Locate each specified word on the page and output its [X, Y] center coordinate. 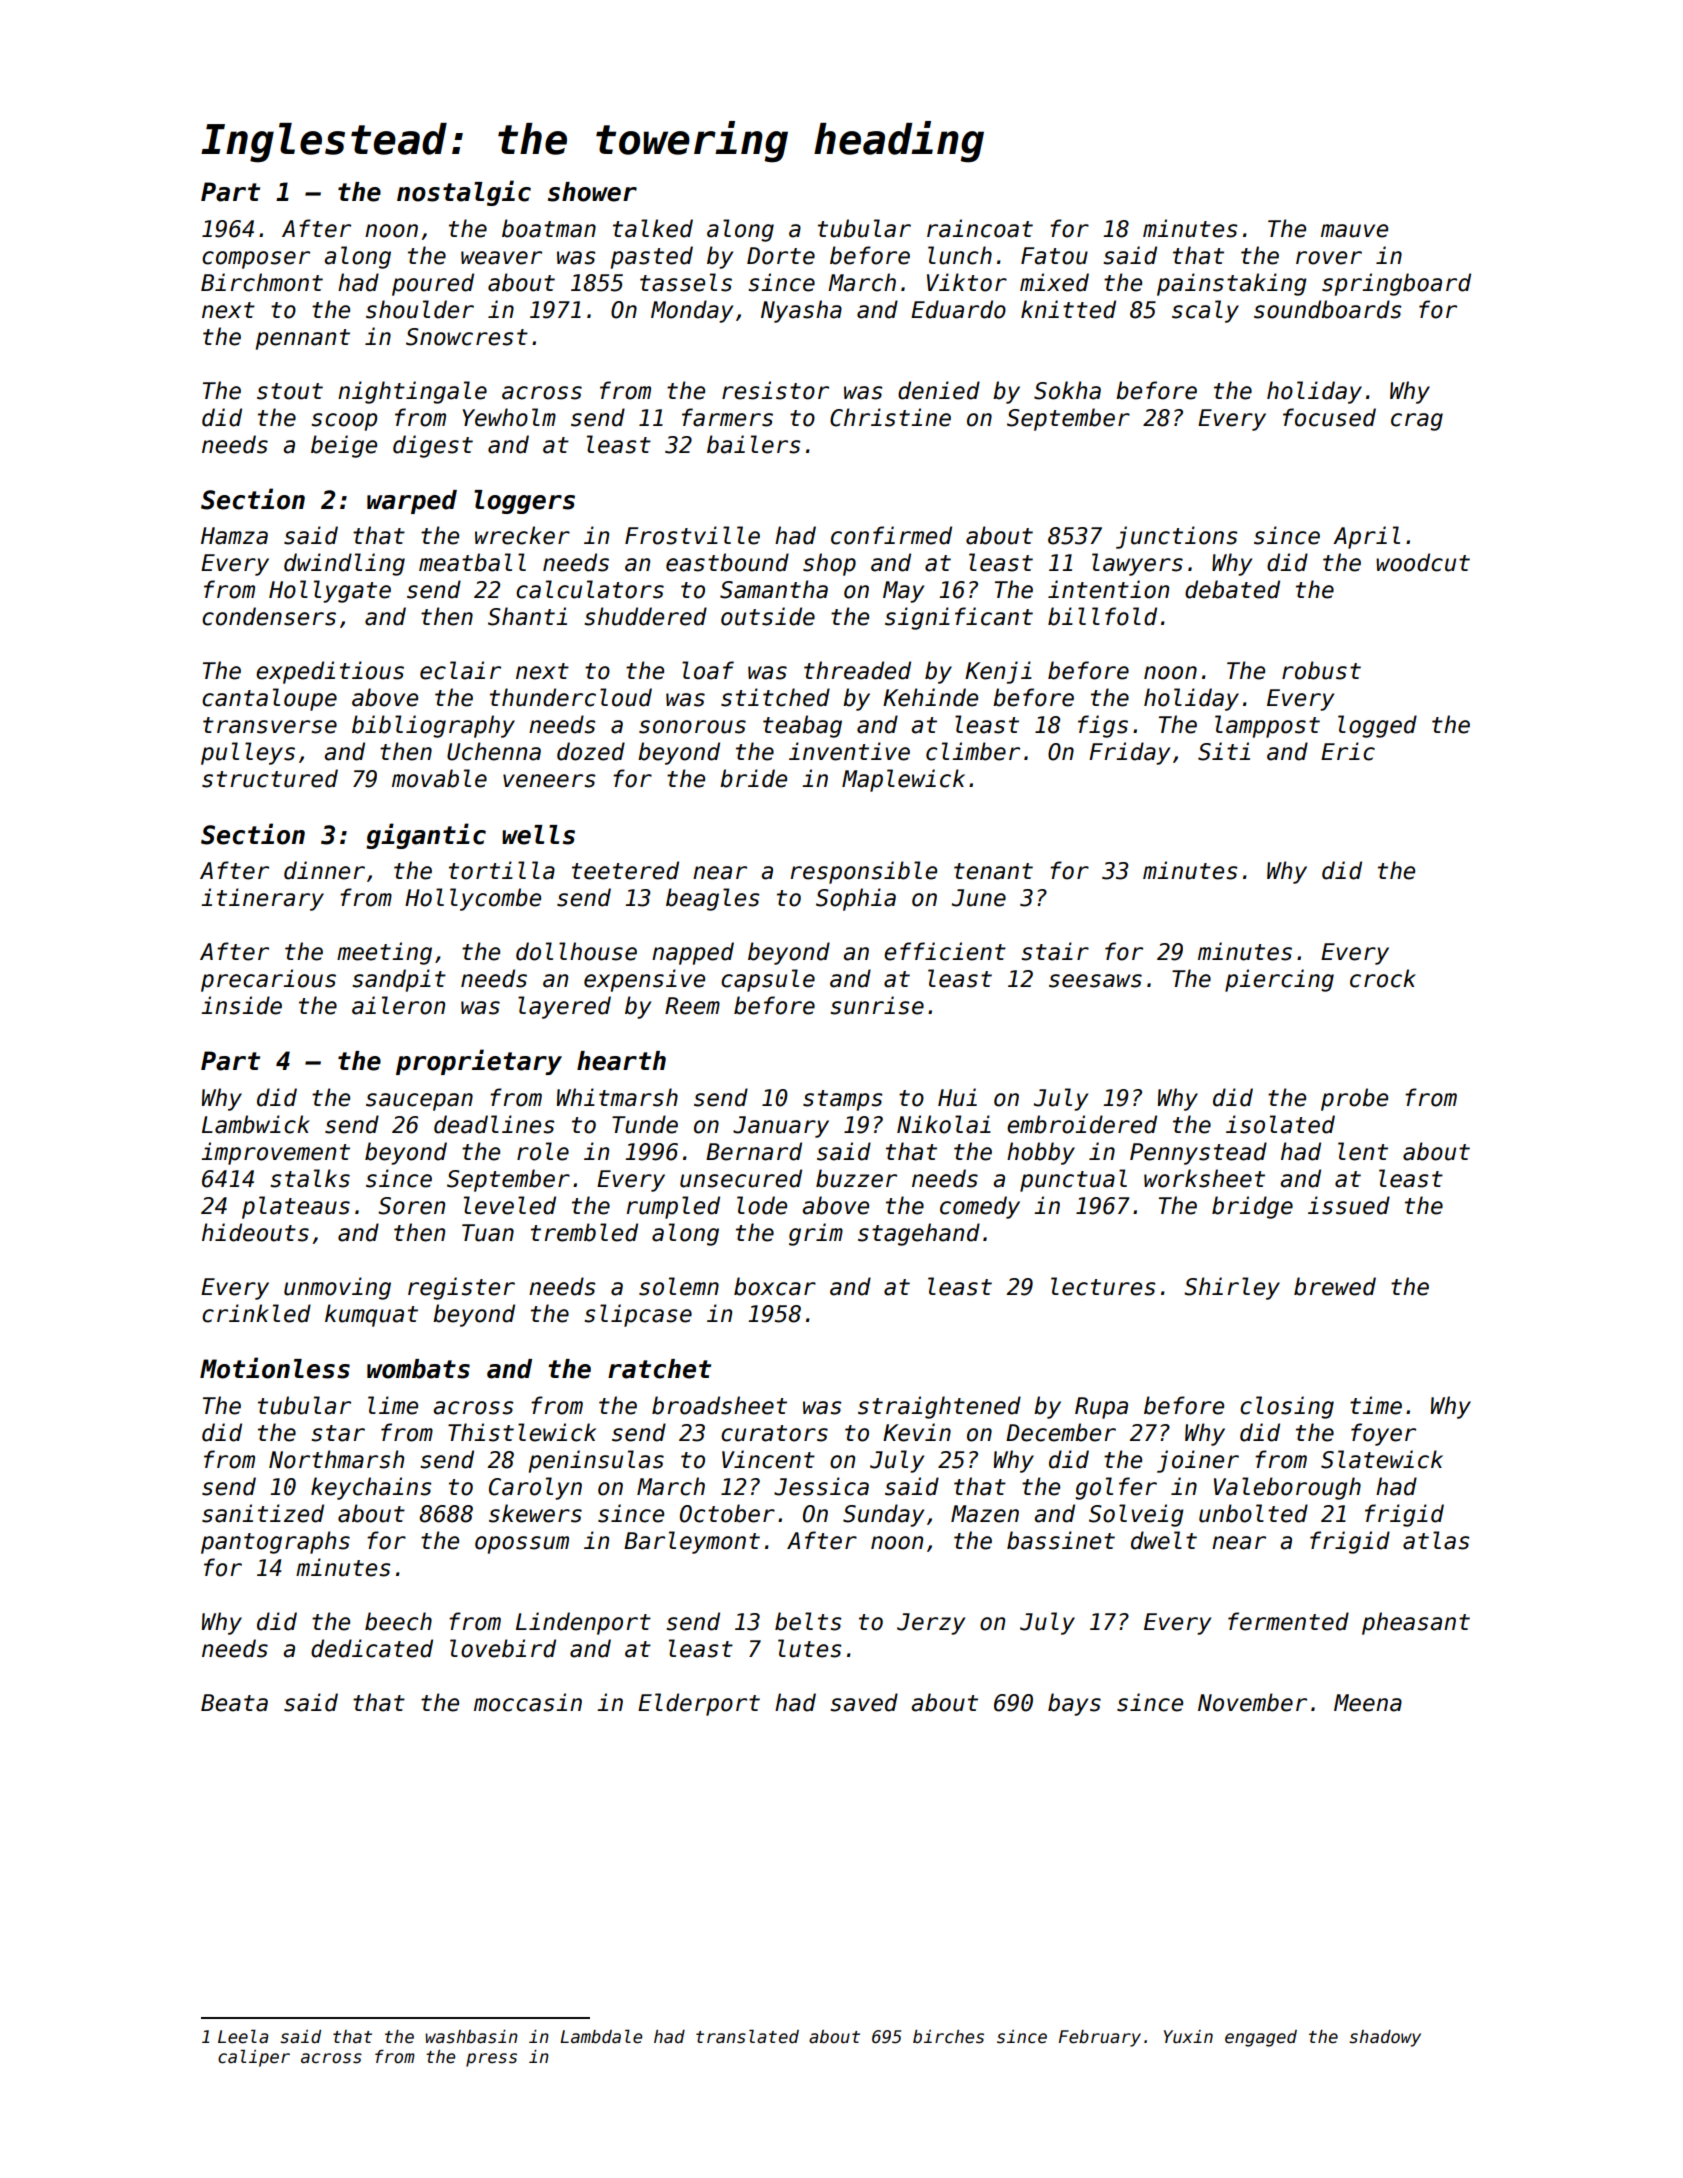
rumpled [673, 1207]
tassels [686, 282]
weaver [501, 258]
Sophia [856, 899]
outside [768, 616]
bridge [1252, 1207]
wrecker [522, 535]
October [727, 1513]
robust [1321, 670]
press [491, 2060]
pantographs [275, 1542]
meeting [384, 953]
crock [1383, 978]
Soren [411, 1206]
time [1376, 1405]
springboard [1396, 284]
